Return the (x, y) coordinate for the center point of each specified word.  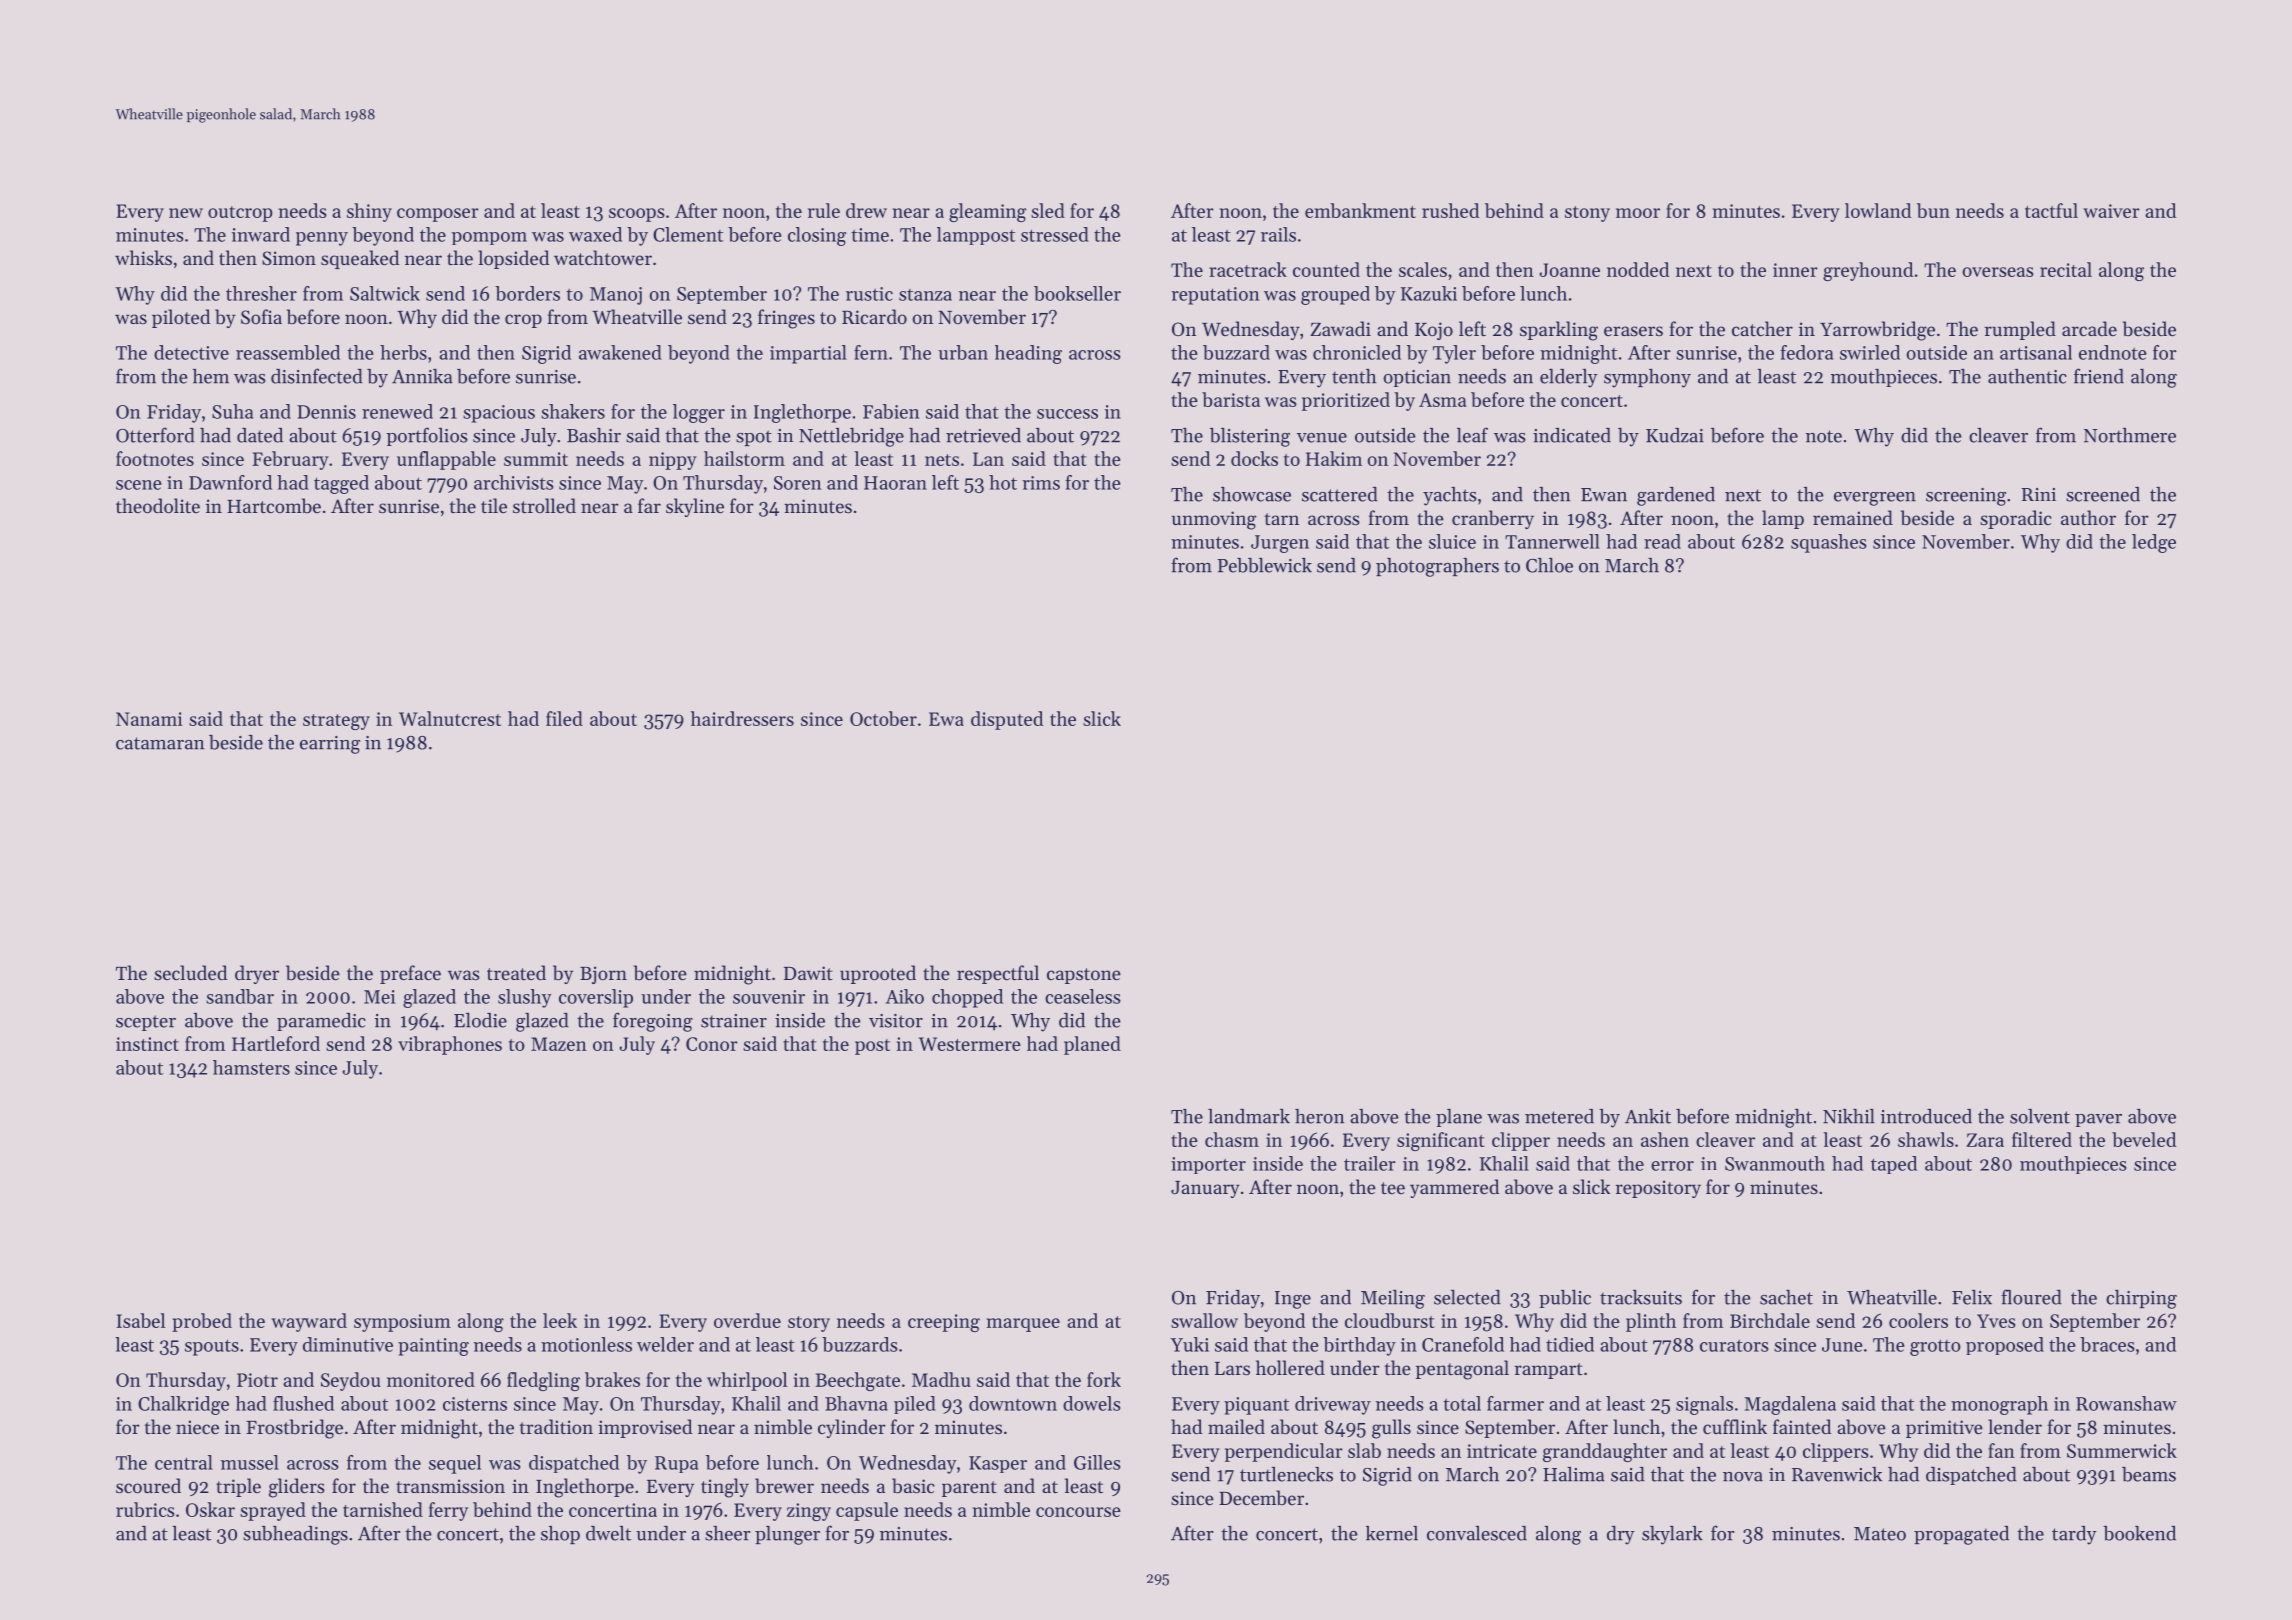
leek (560, 1320)
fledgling (543, 1381)
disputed (1007, 720)
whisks (143, 257)
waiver (2111, 211)
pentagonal (1462, 1370)
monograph (1999, 1405)
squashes (1829, 543)
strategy (336, 722)
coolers (1918, 1320)
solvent (2040, 1116)
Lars (1232, 1368)
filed (564, 718)
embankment (1360, 210)
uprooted (878, 974)
